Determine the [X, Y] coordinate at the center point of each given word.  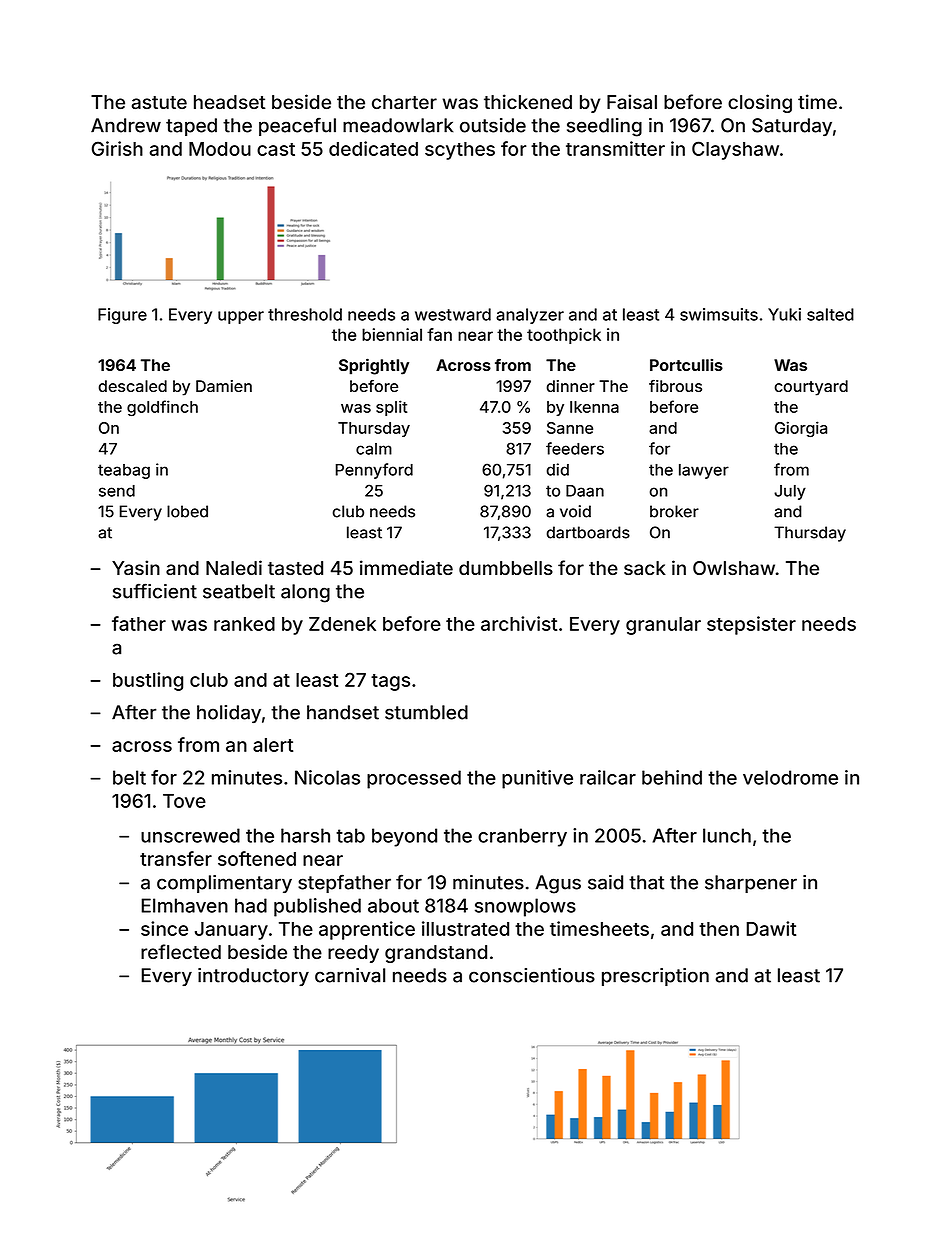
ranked [244, 624]
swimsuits [719, 314]
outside [493, 125]
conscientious [532, 975]
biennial [392, 334]
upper [241, 317]
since [164, 928]
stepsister [751, 625]
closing [760, 103]
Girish [117, 148]
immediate [406, 567]
